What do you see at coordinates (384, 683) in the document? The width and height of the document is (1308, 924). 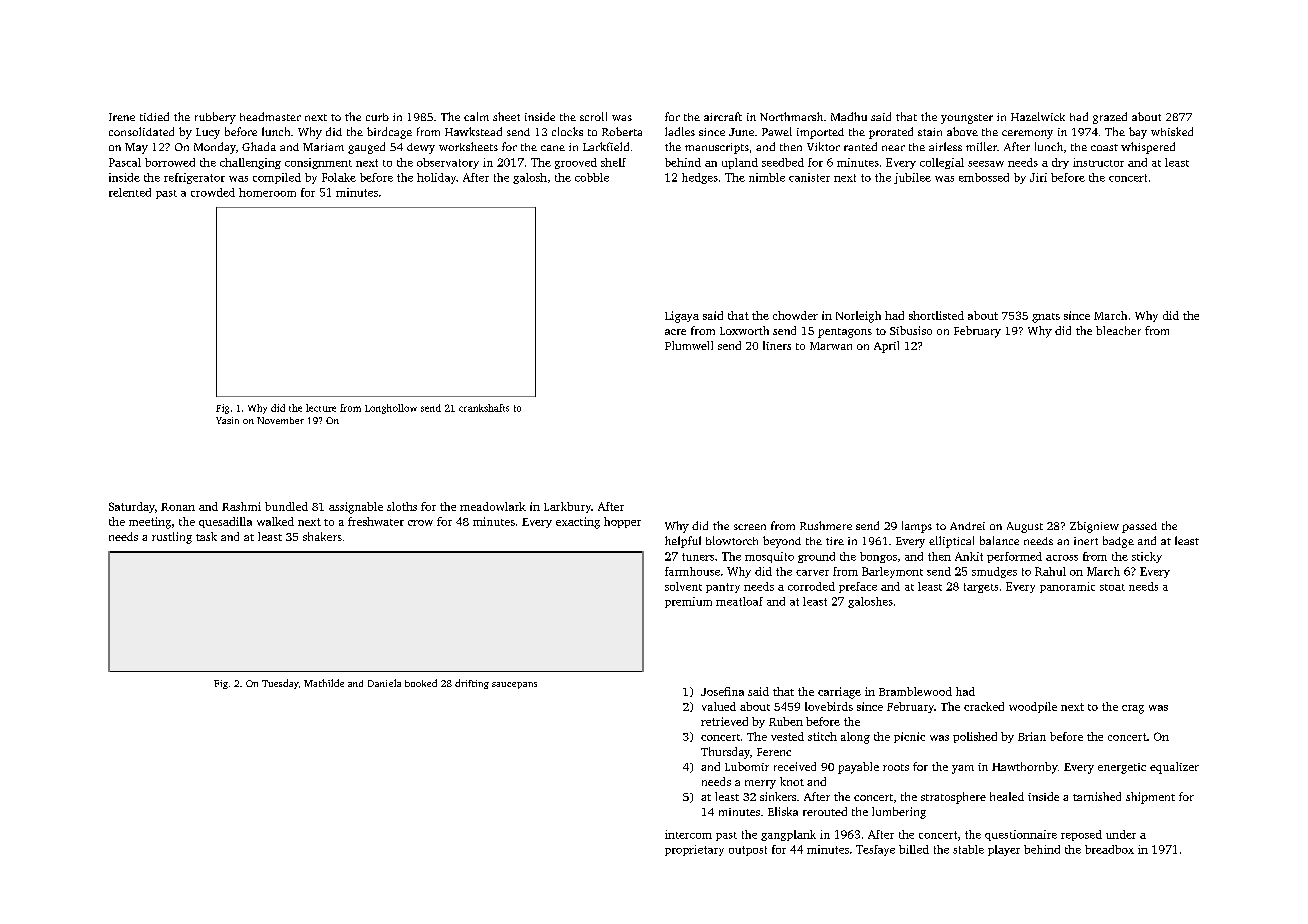 I see `Daniela` at bounding box center [384, 683].
